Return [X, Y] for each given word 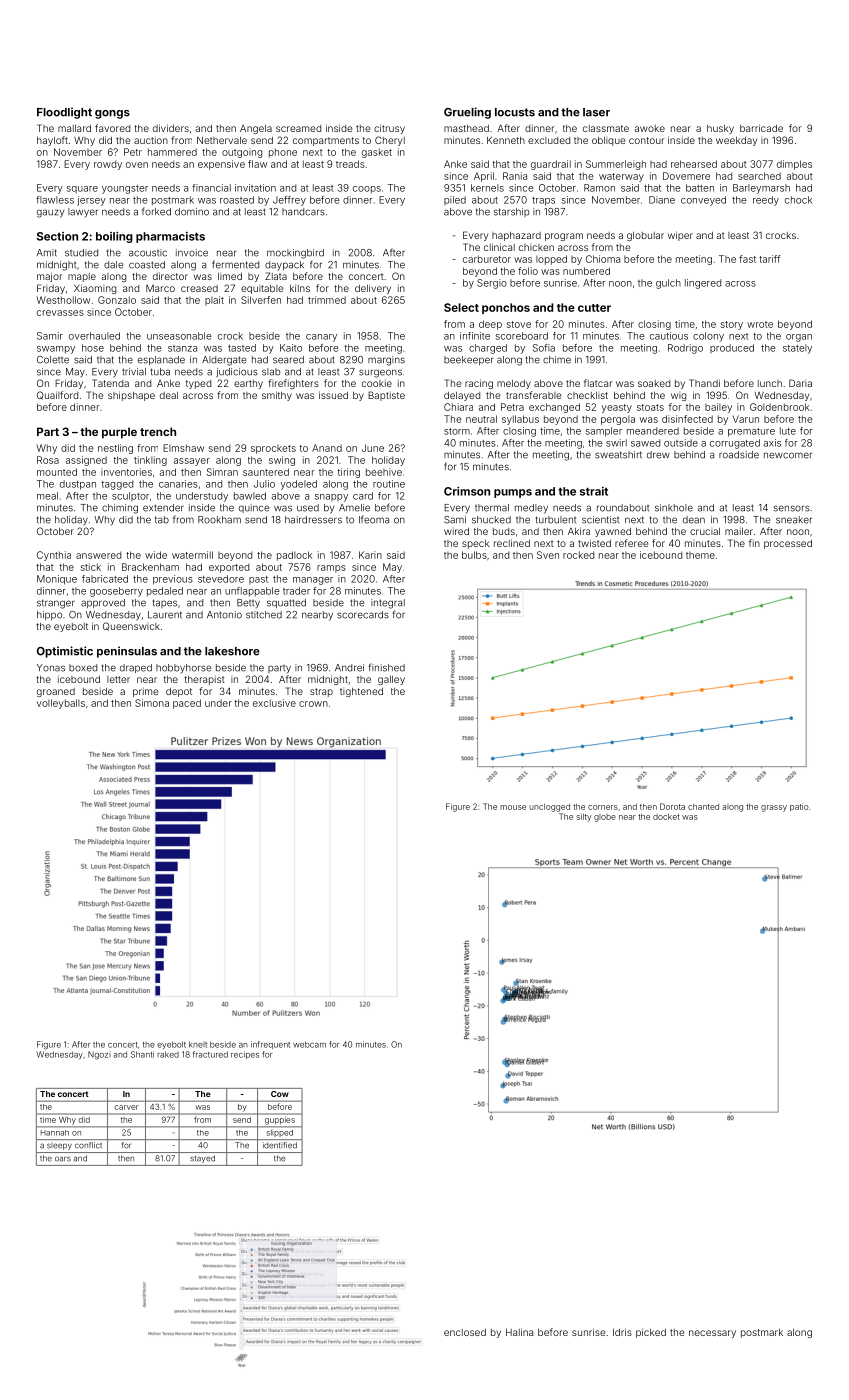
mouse [513, 807]
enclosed [465, 1332]
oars [63, 1159]
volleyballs [61, 704]
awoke [650, 128]
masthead [466, 128]
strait [594, 491]
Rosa [48, 460]
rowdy [108, 165]
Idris [622, 1332]
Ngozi [99, 1055]
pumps [513, 493]
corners [603, 807]
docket [666, 817]
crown [313, 704]
